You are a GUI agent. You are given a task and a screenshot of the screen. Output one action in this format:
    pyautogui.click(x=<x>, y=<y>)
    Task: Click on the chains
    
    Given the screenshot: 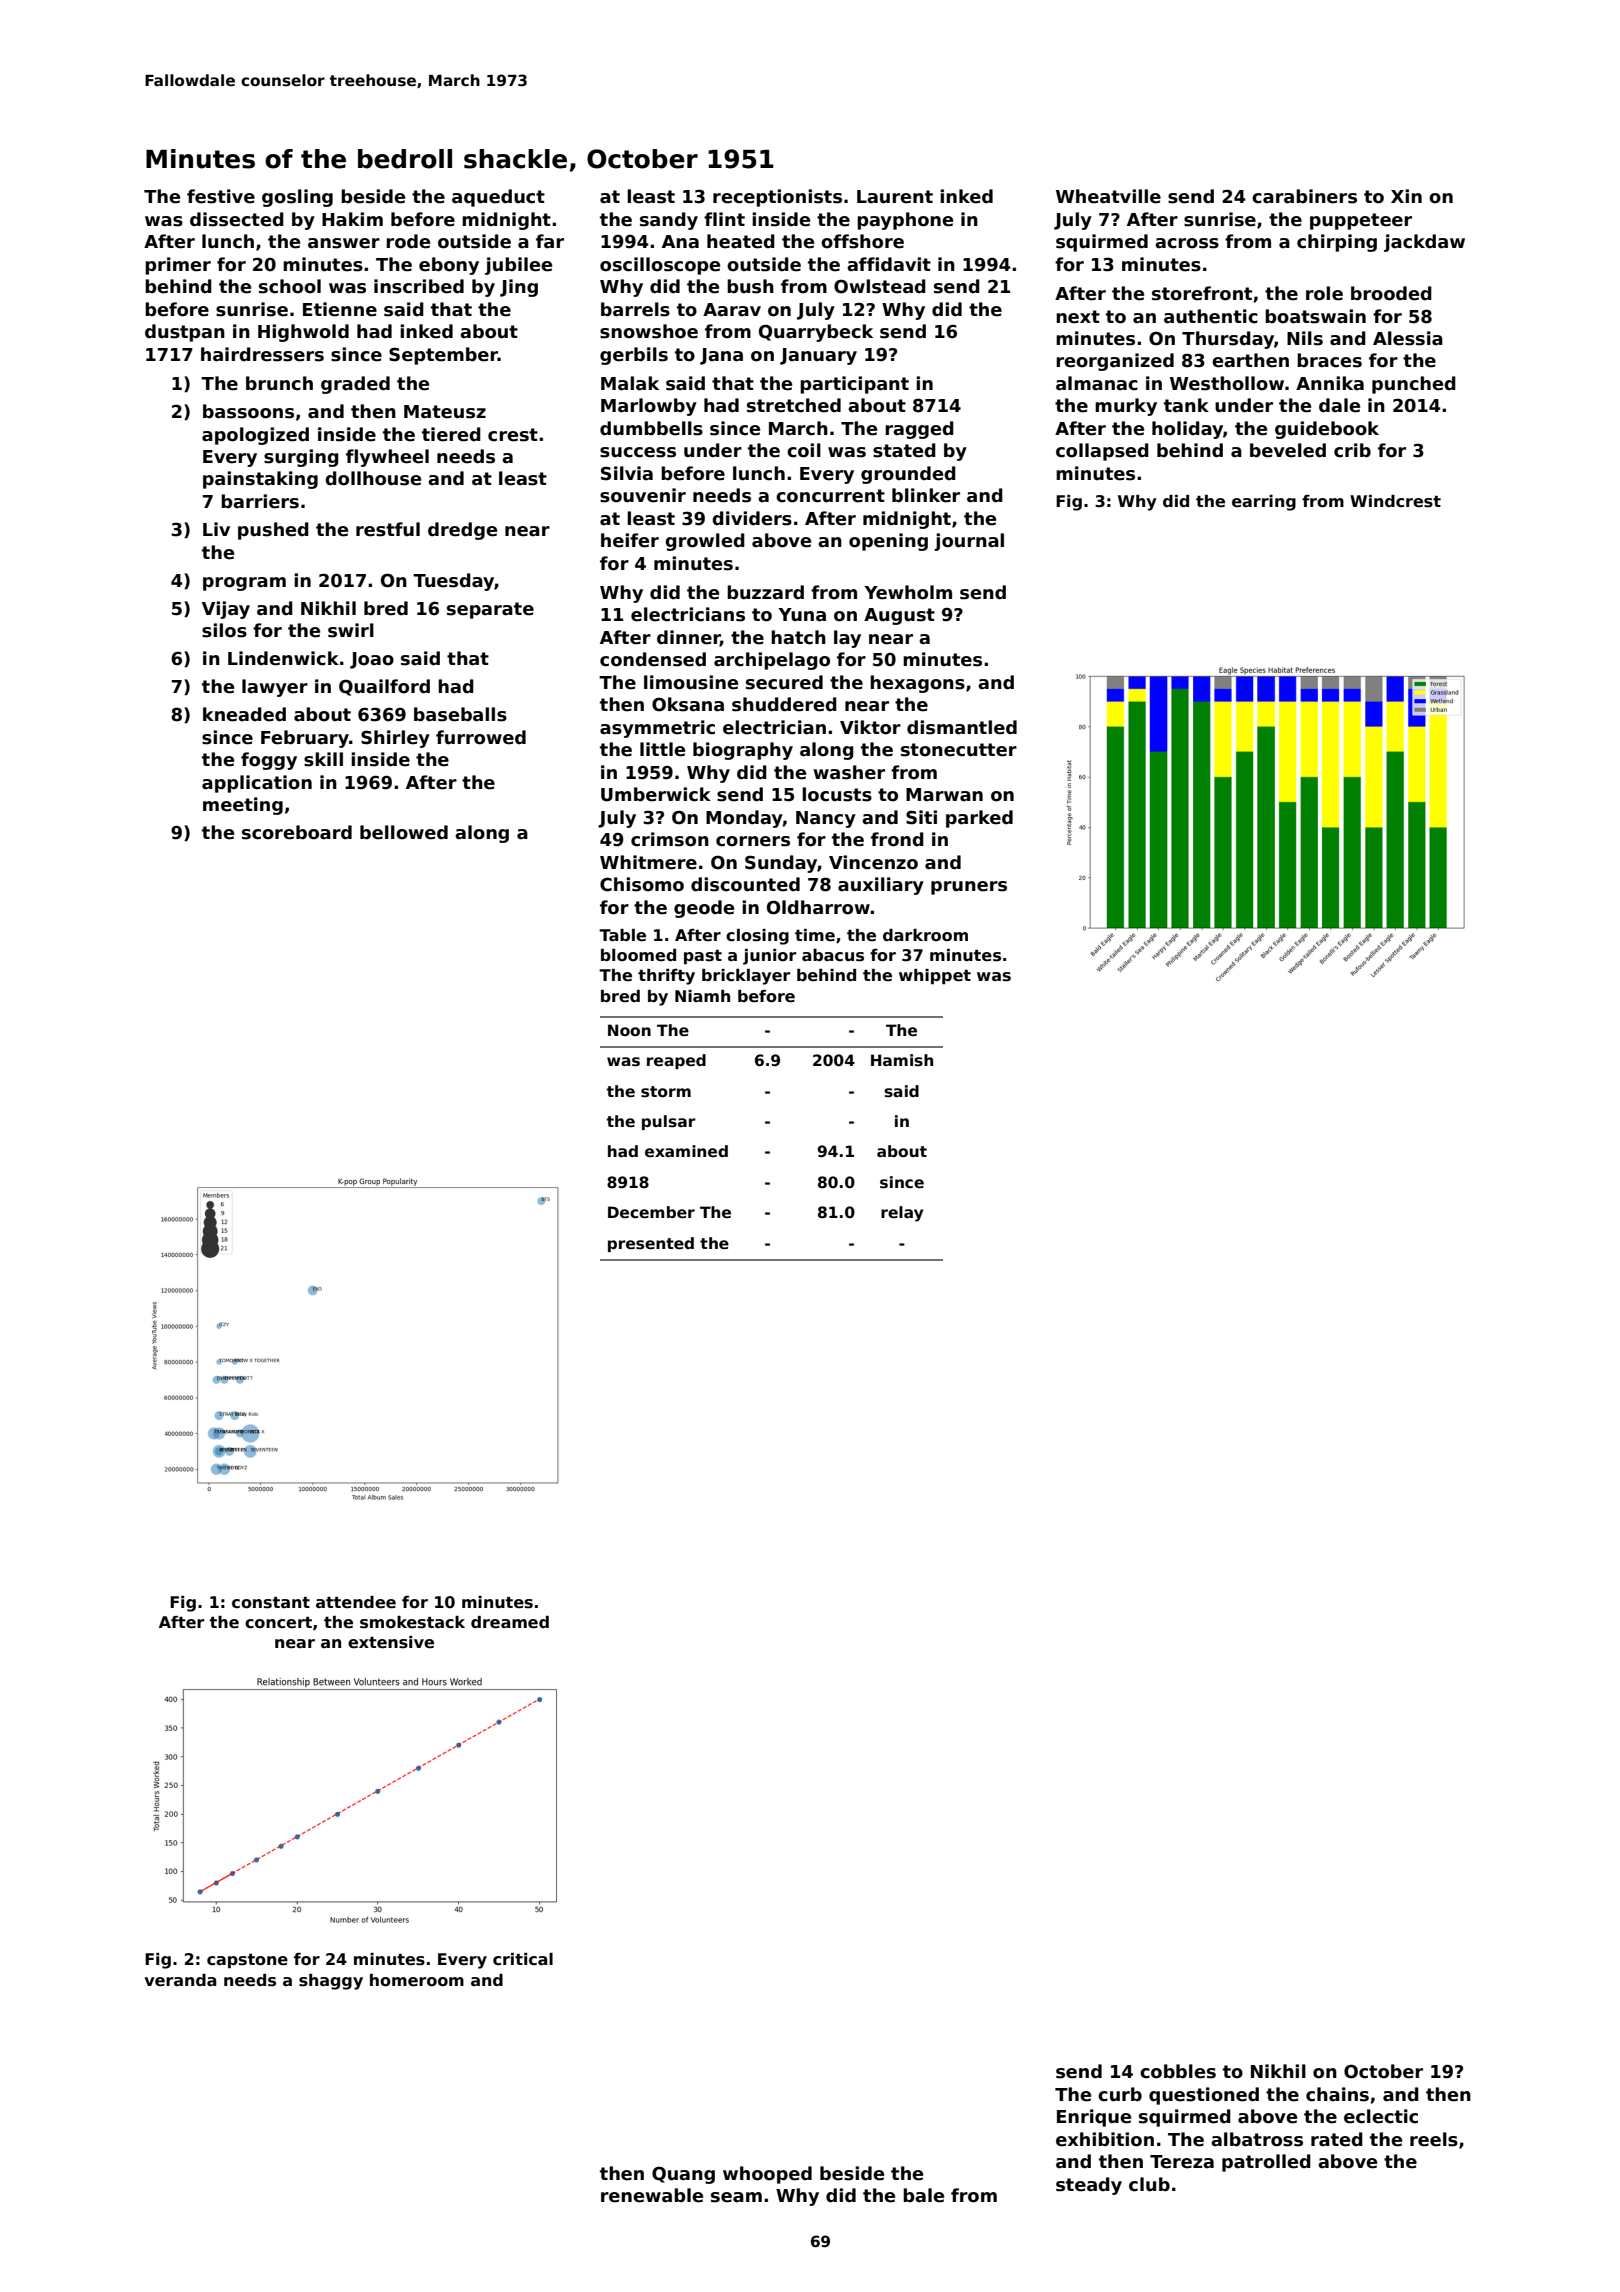 What is the action you would take?
    pyautogui.click(x=1337, y=2094)
